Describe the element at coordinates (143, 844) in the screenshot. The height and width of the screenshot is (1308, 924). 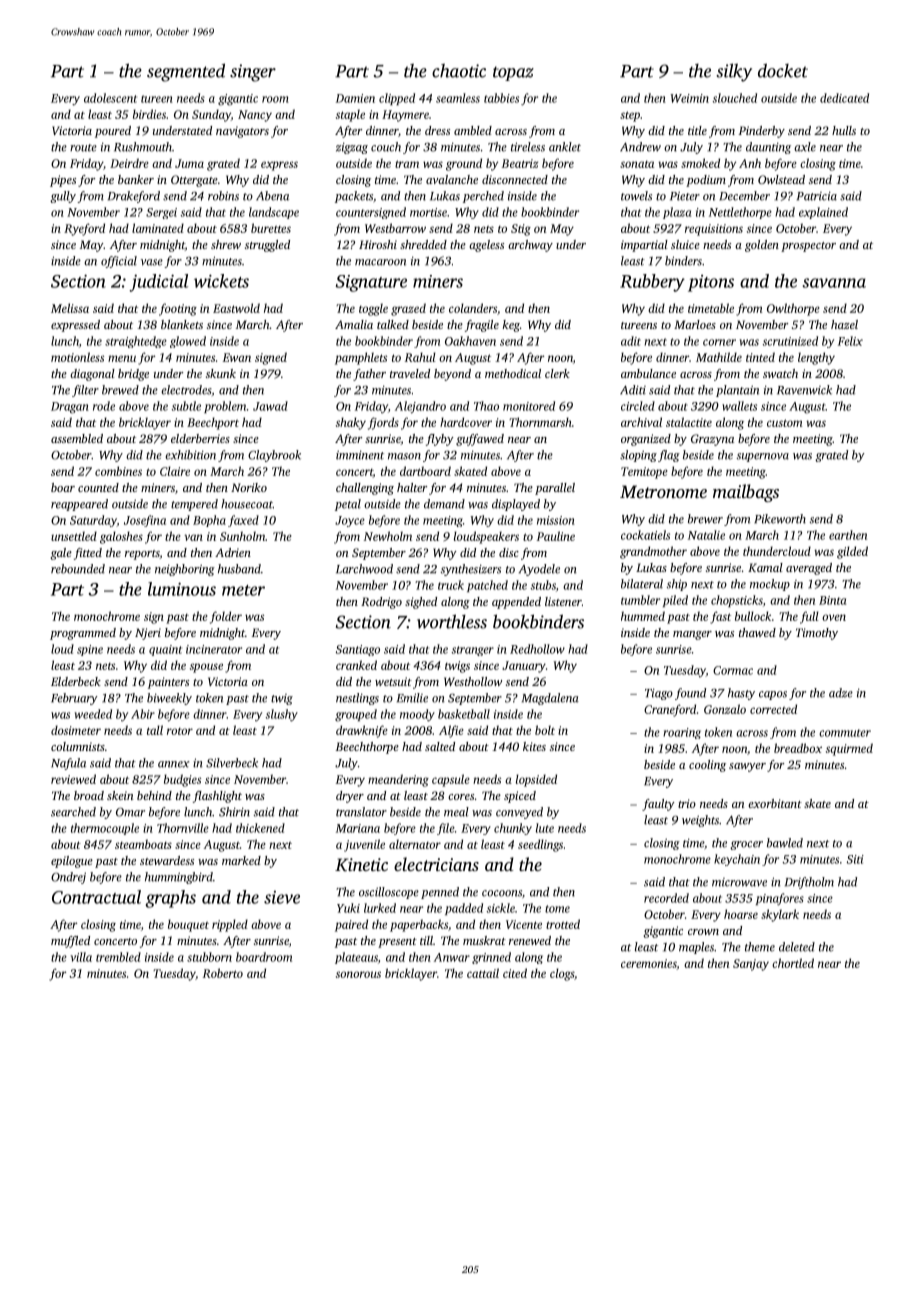
I see `steamboats` at that location.
